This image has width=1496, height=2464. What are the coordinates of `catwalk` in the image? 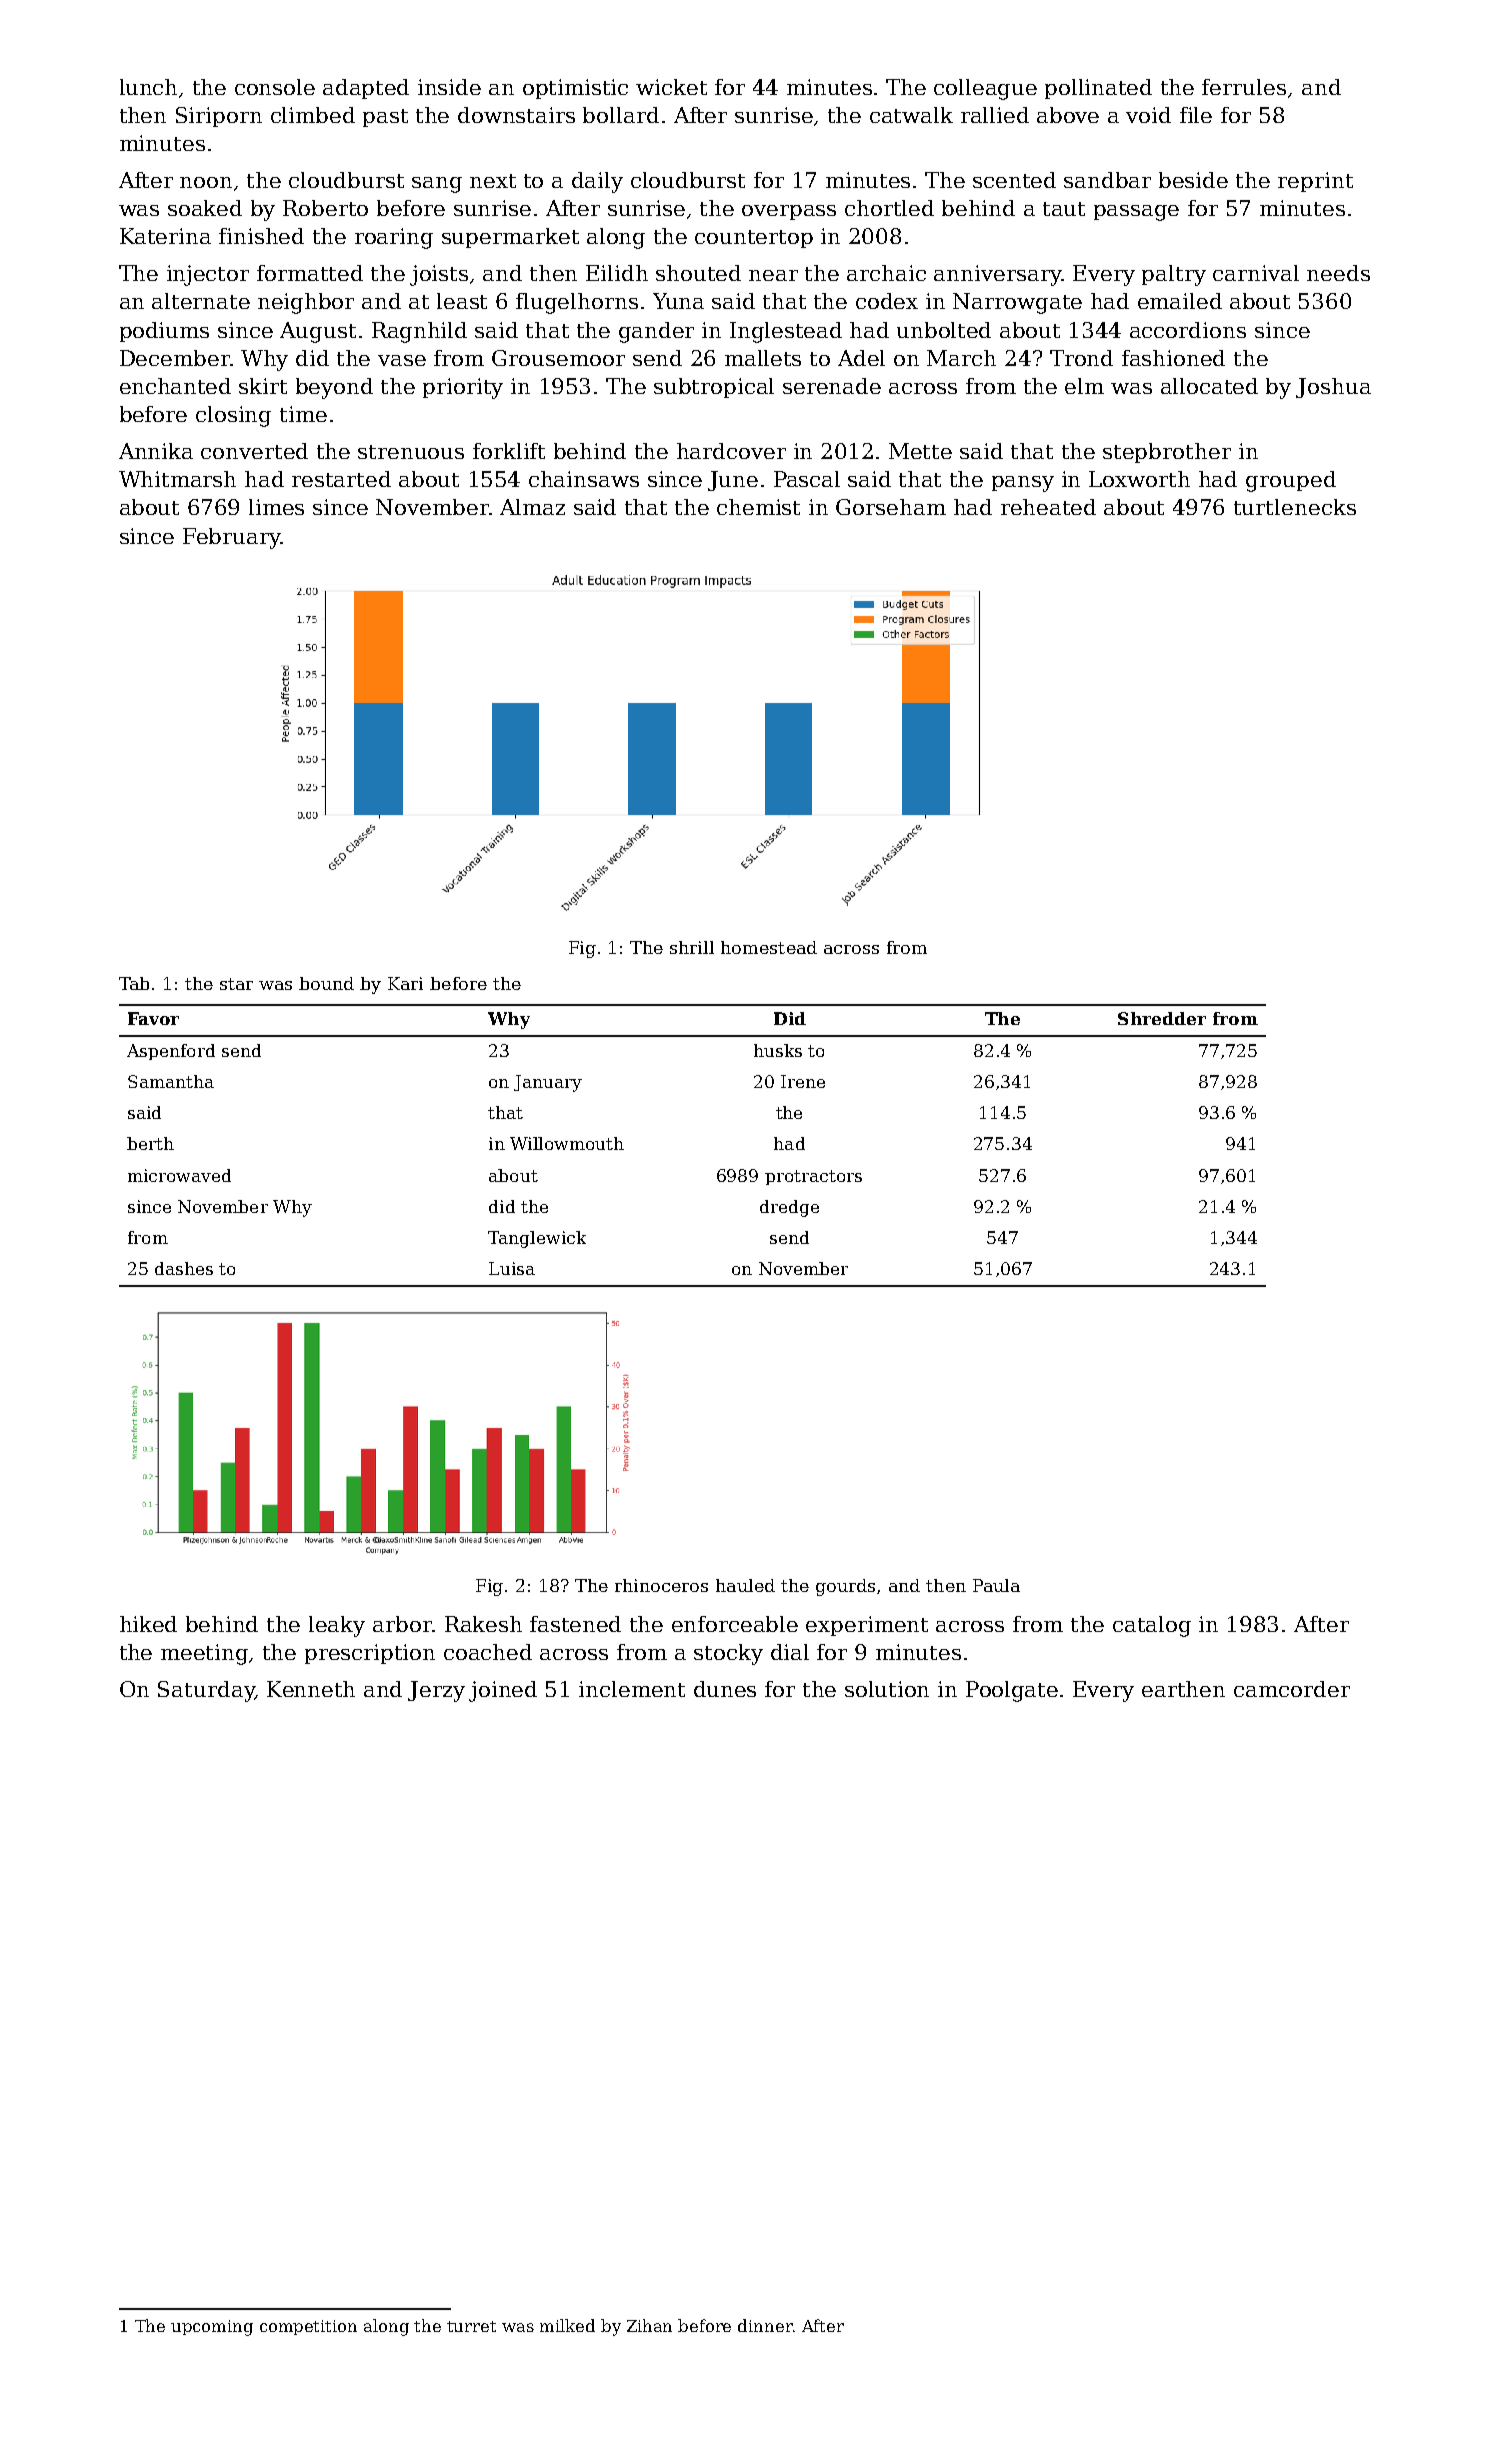 It's located at (911, 115).
